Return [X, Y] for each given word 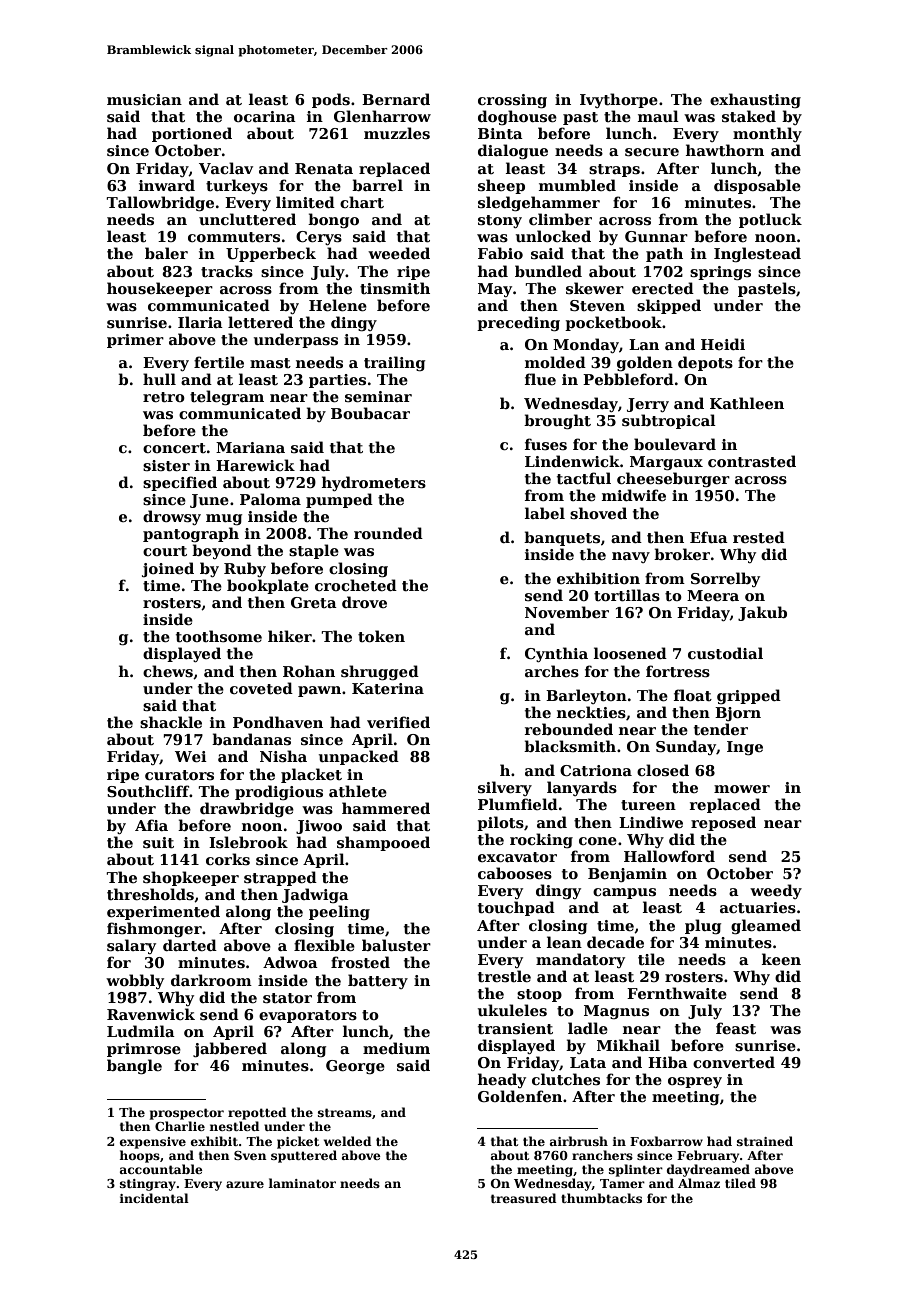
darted [190, 945]
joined [168, 569]
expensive [153, 1143]
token [381, 636]
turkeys [237, 186]
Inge [745, 748]
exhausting [755, 100]
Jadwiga [315, 895]
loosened [630, 653]
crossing [512, 101]
